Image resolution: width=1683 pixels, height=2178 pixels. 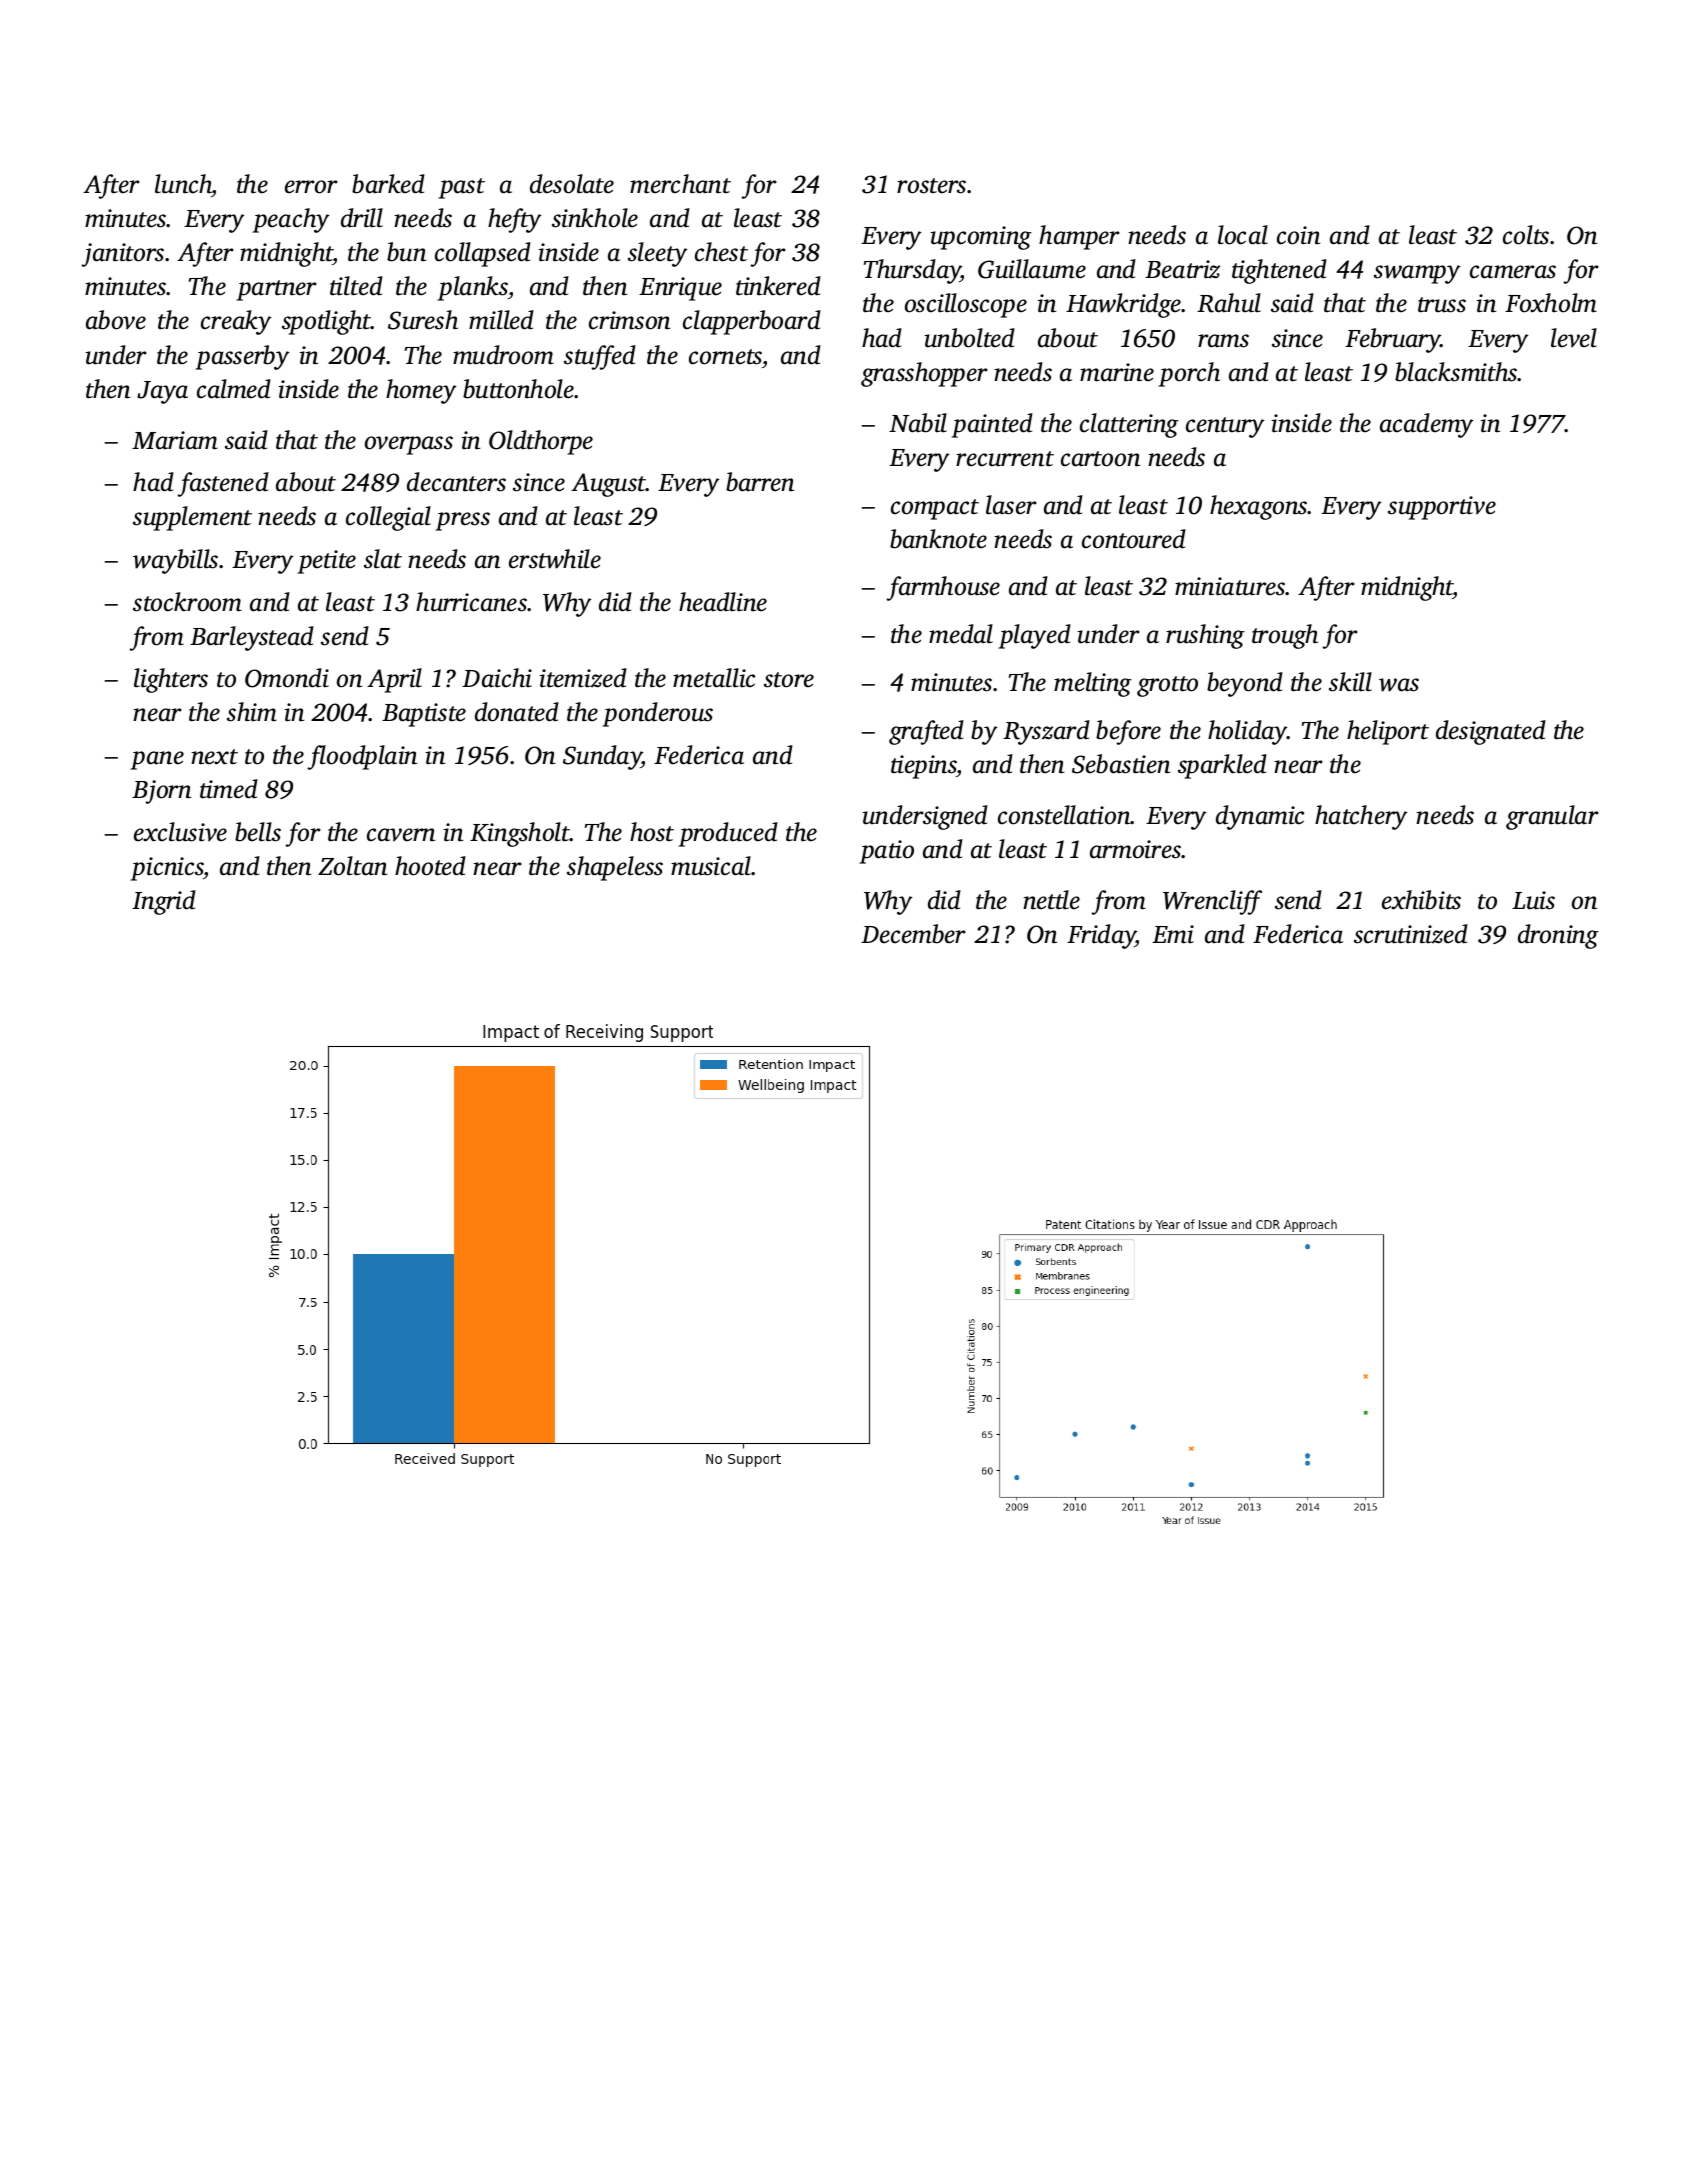 I want to click on designated, so click(x=1491, y=732).
